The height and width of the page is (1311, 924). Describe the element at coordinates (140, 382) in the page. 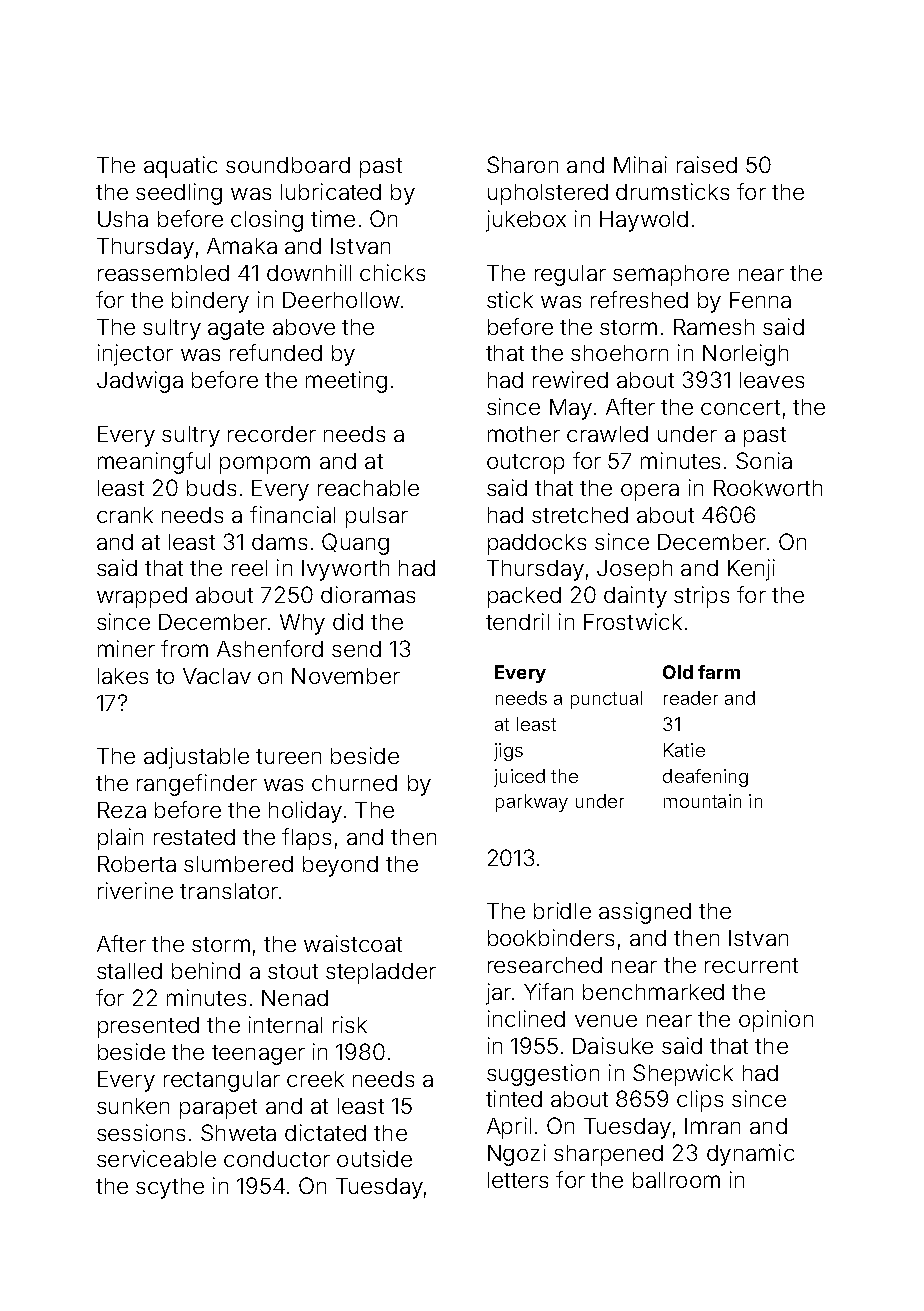

I see `Jadwiga` at that location.
